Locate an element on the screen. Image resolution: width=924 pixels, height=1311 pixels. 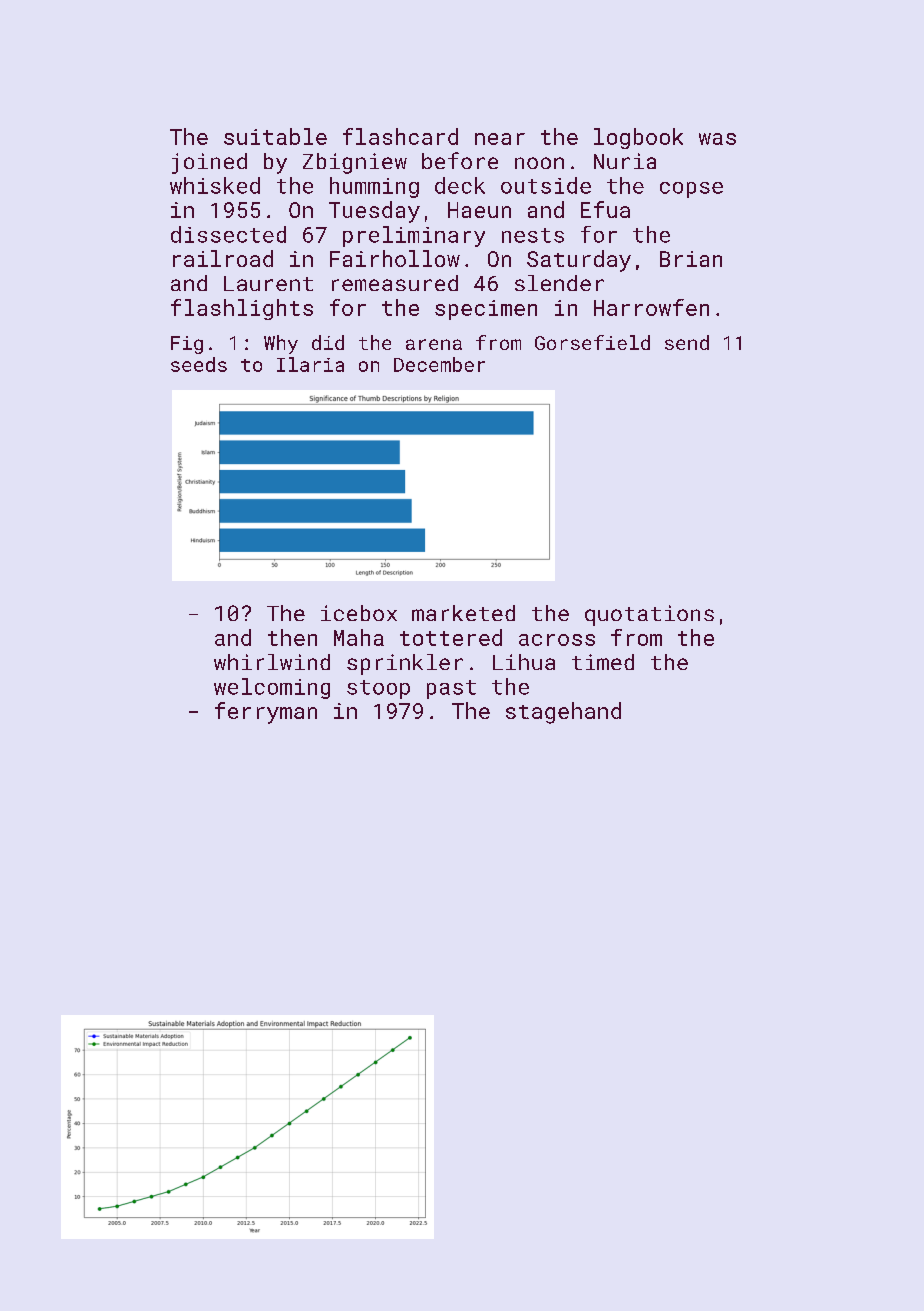
deck is located at coordinates (460, 185).
